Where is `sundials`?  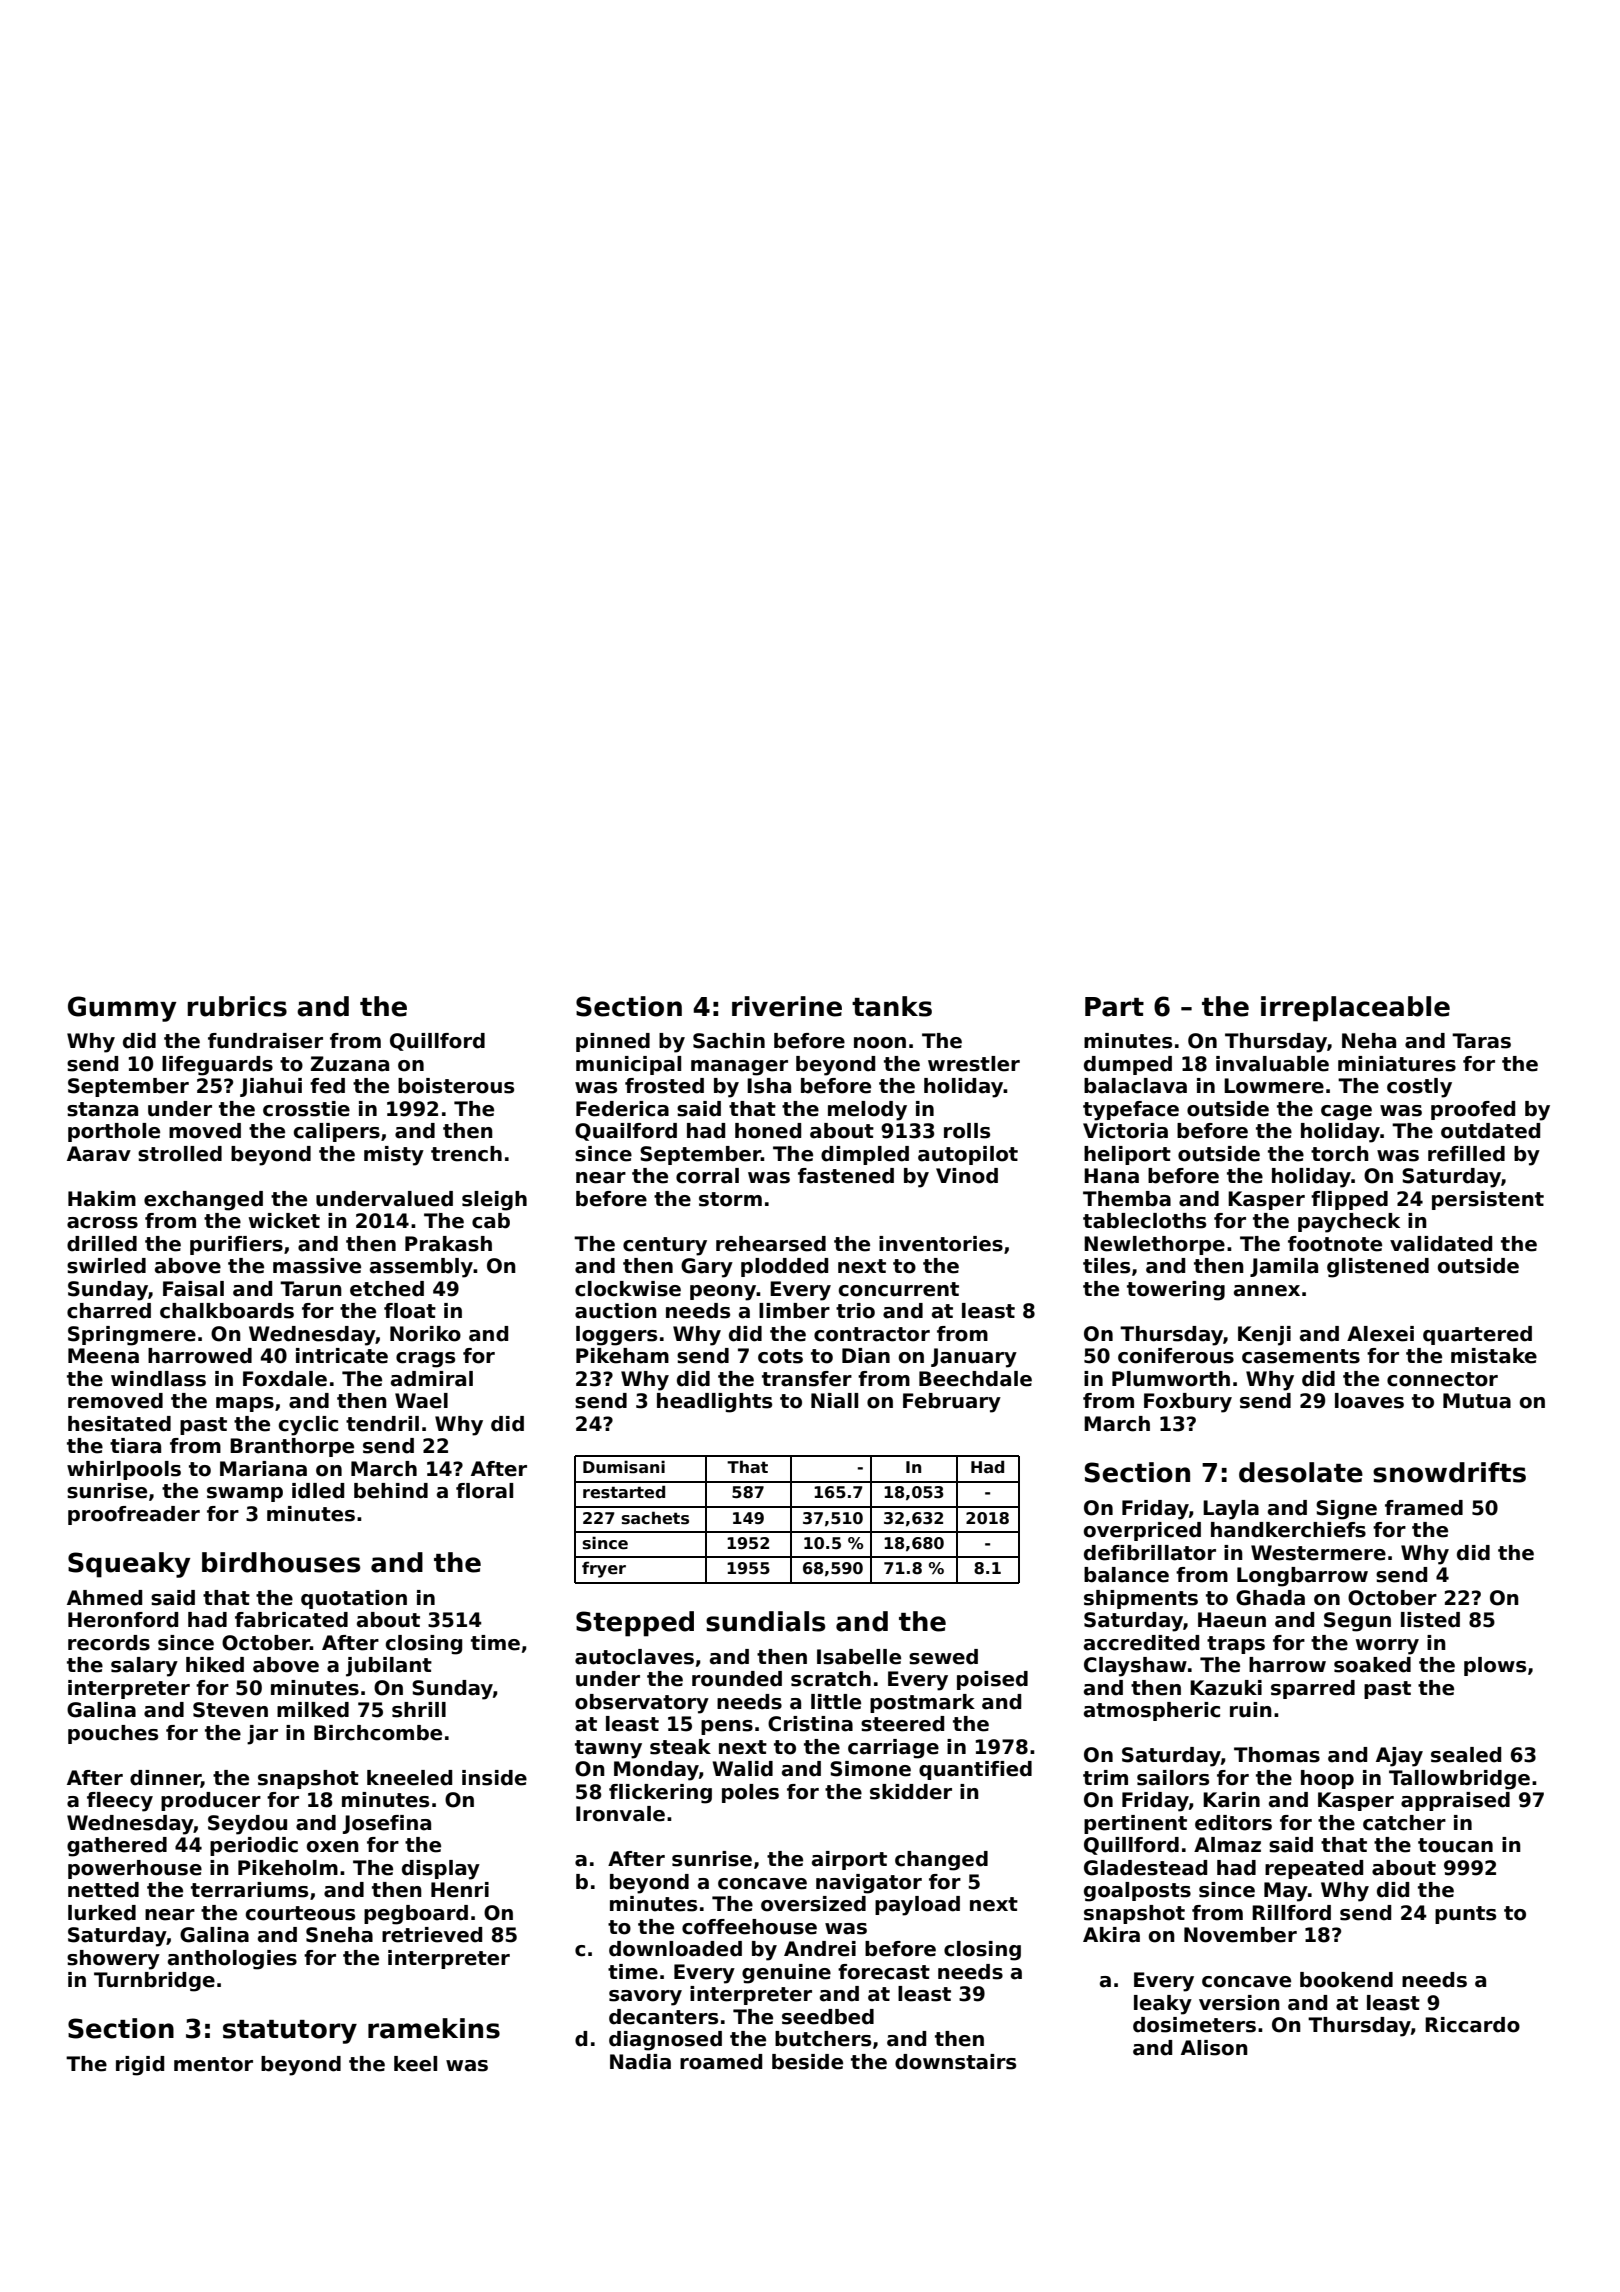 sundials is located at coordinates (765, 1621).
